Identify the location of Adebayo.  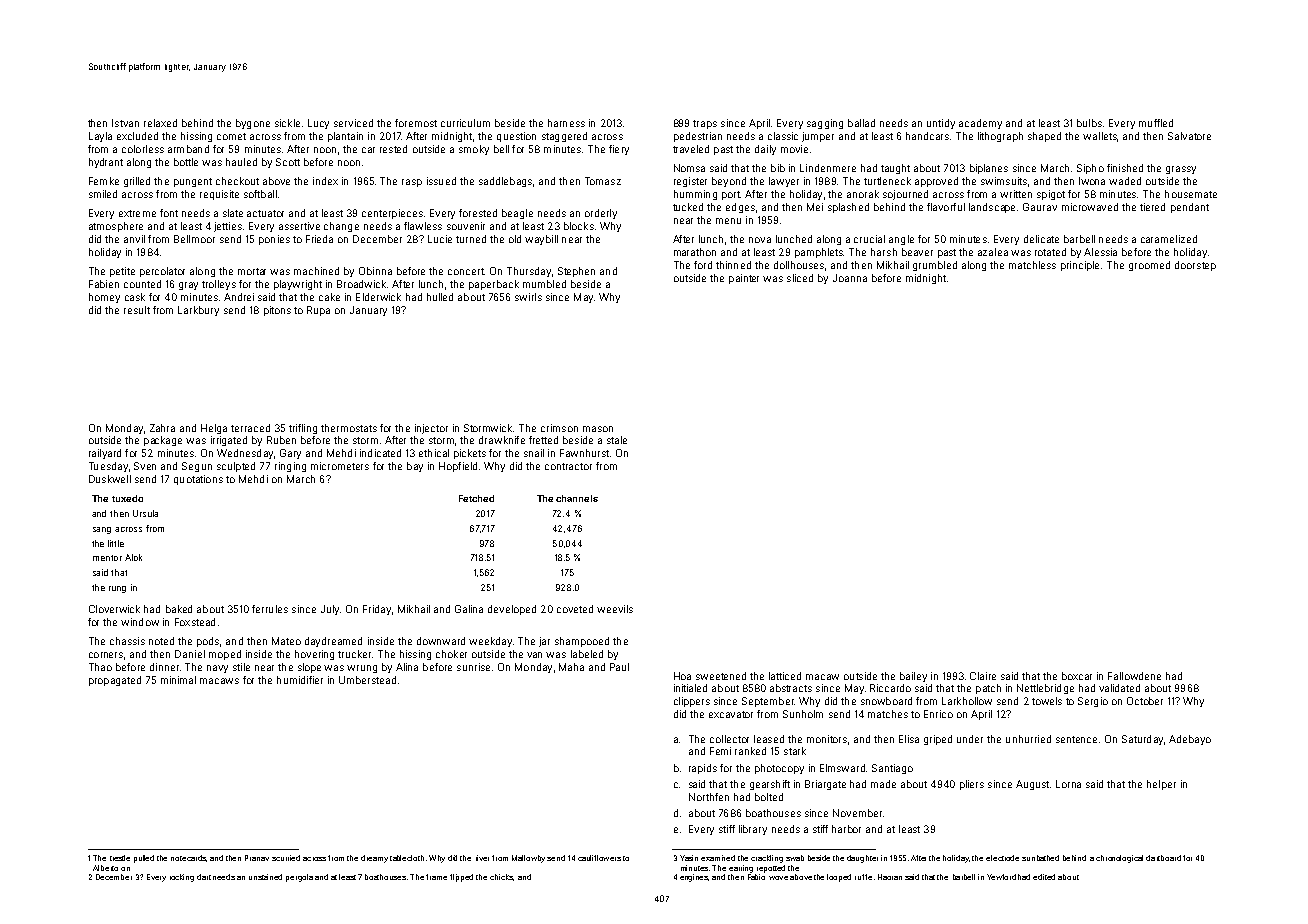
(1190, 740).
